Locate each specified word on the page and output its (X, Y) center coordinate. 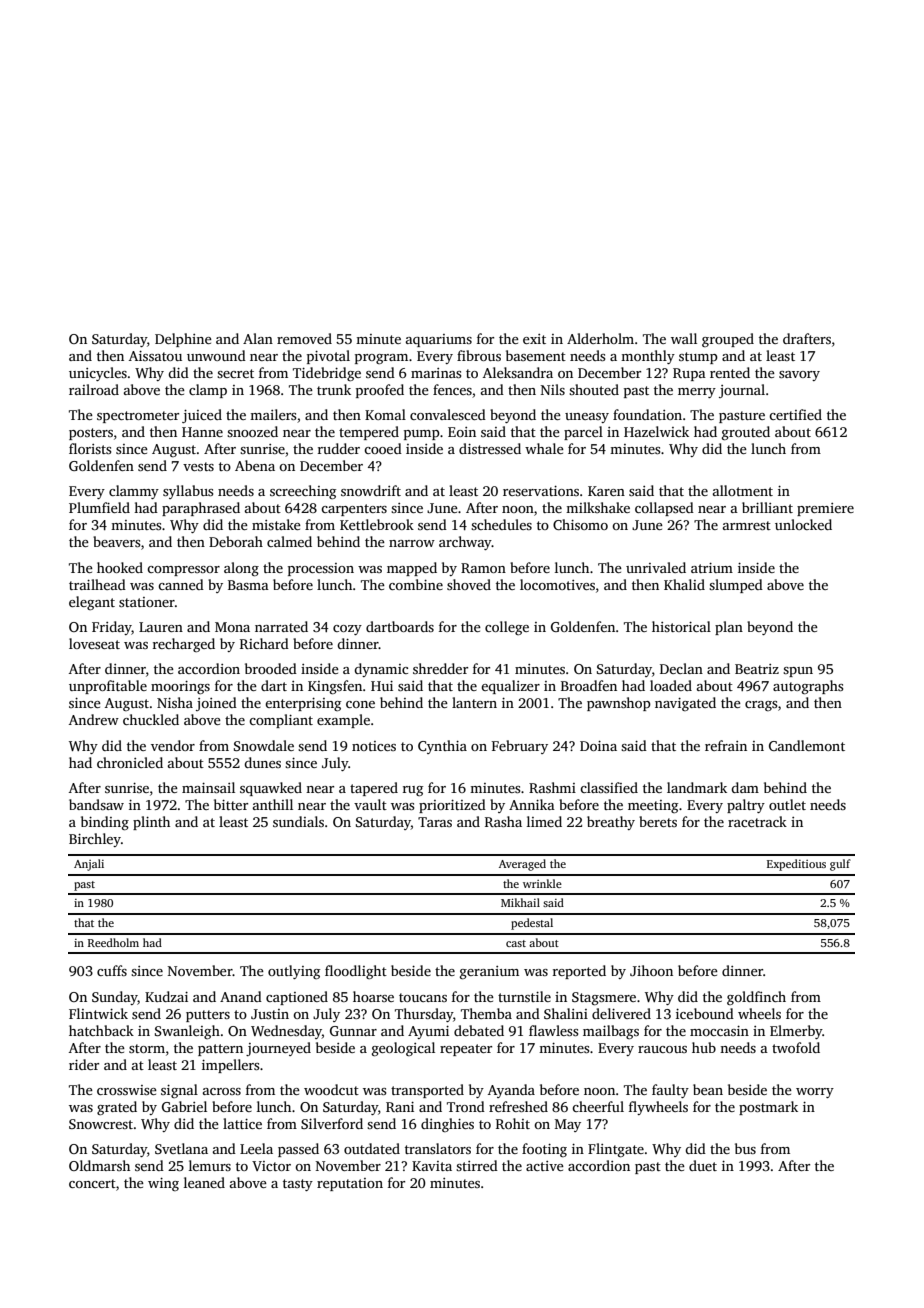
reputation (350, 1184)
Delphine (183, 340)
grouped (728, 340)
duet (703, 1165)
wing (163, 1184)
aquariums (439, 340)
